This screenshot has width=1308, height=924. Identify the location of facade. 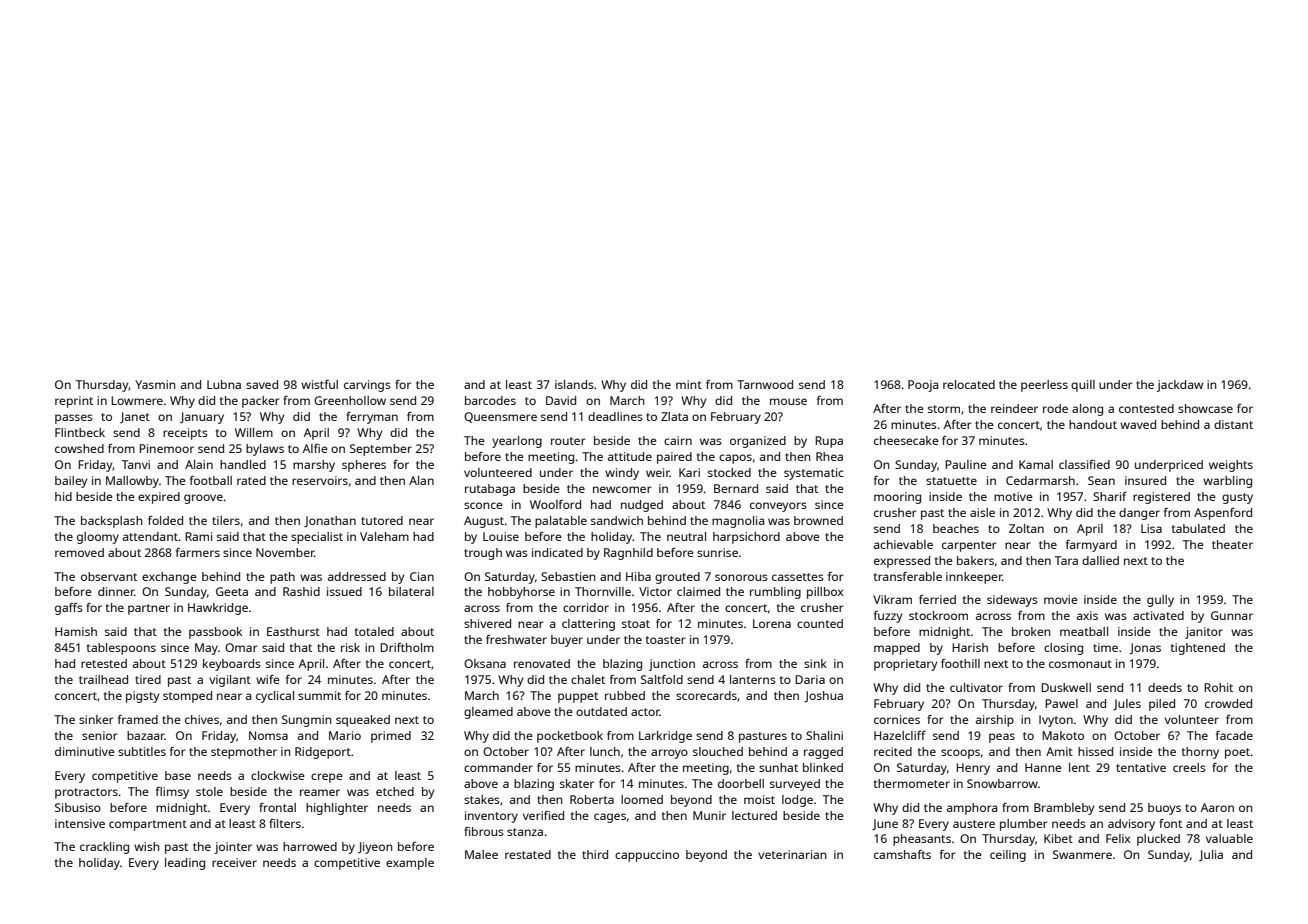
(1234, 735).
